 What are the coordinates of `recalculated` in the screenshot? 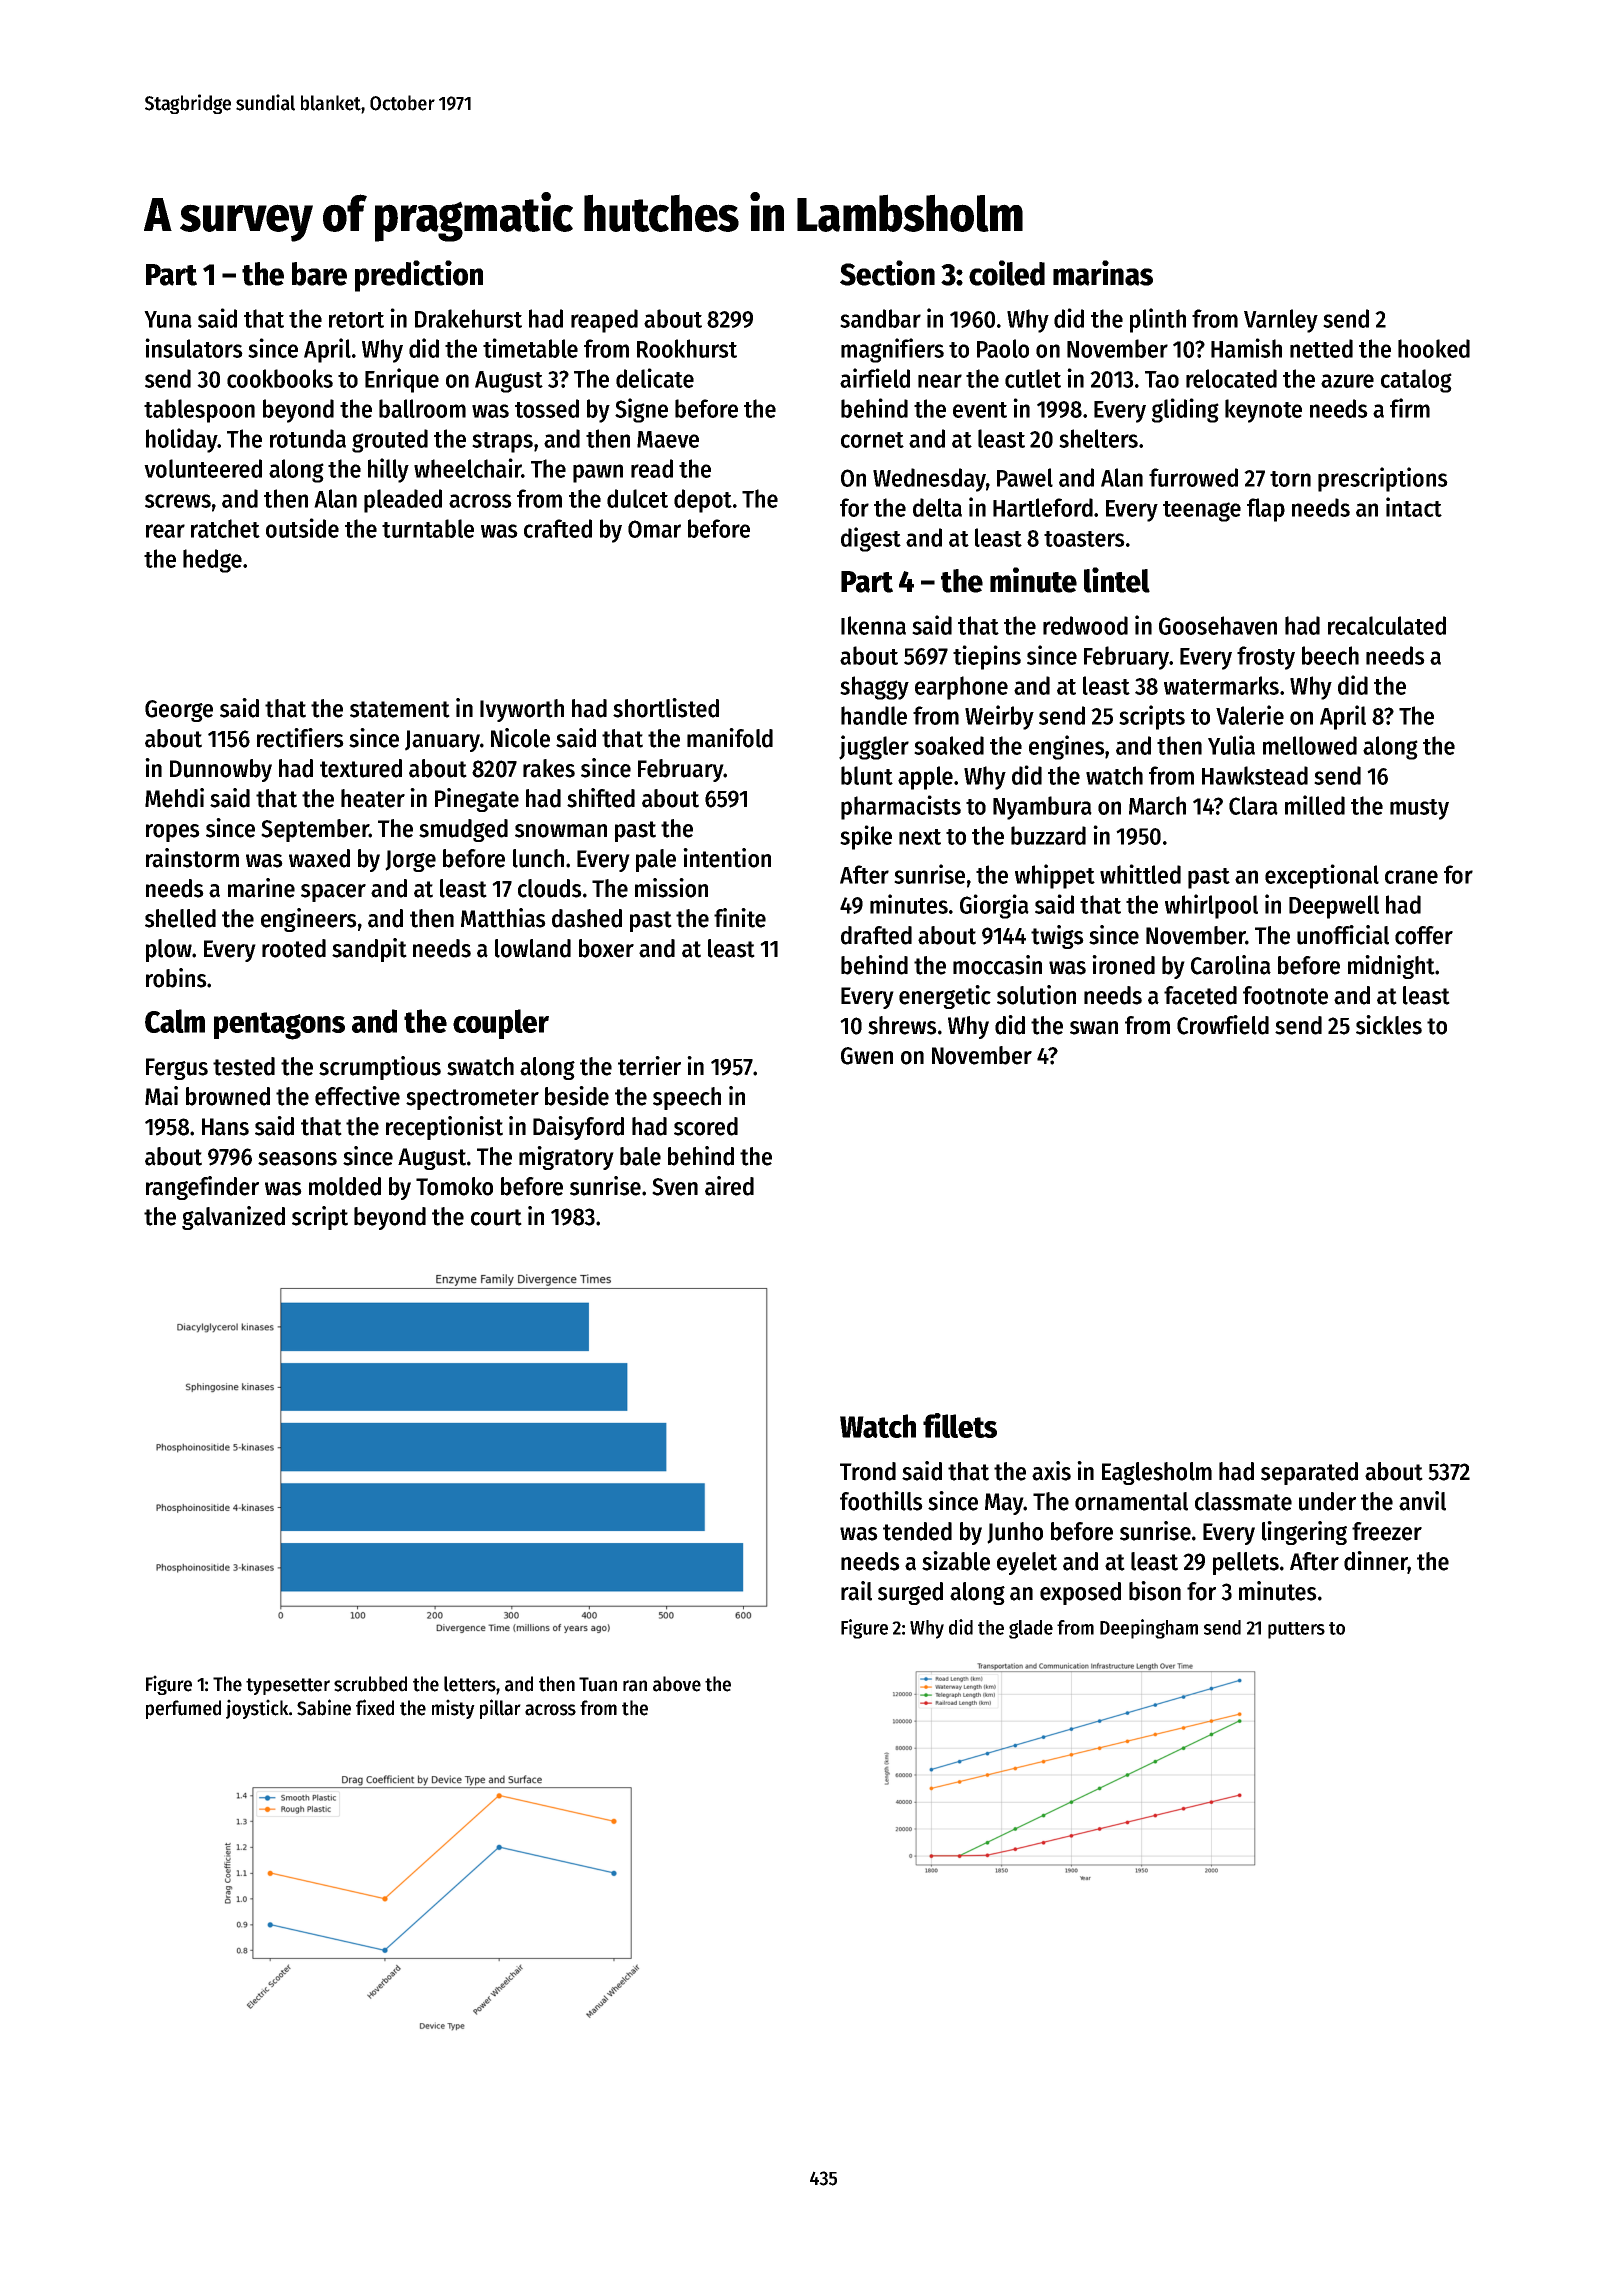 It's located at (1387, 625).
